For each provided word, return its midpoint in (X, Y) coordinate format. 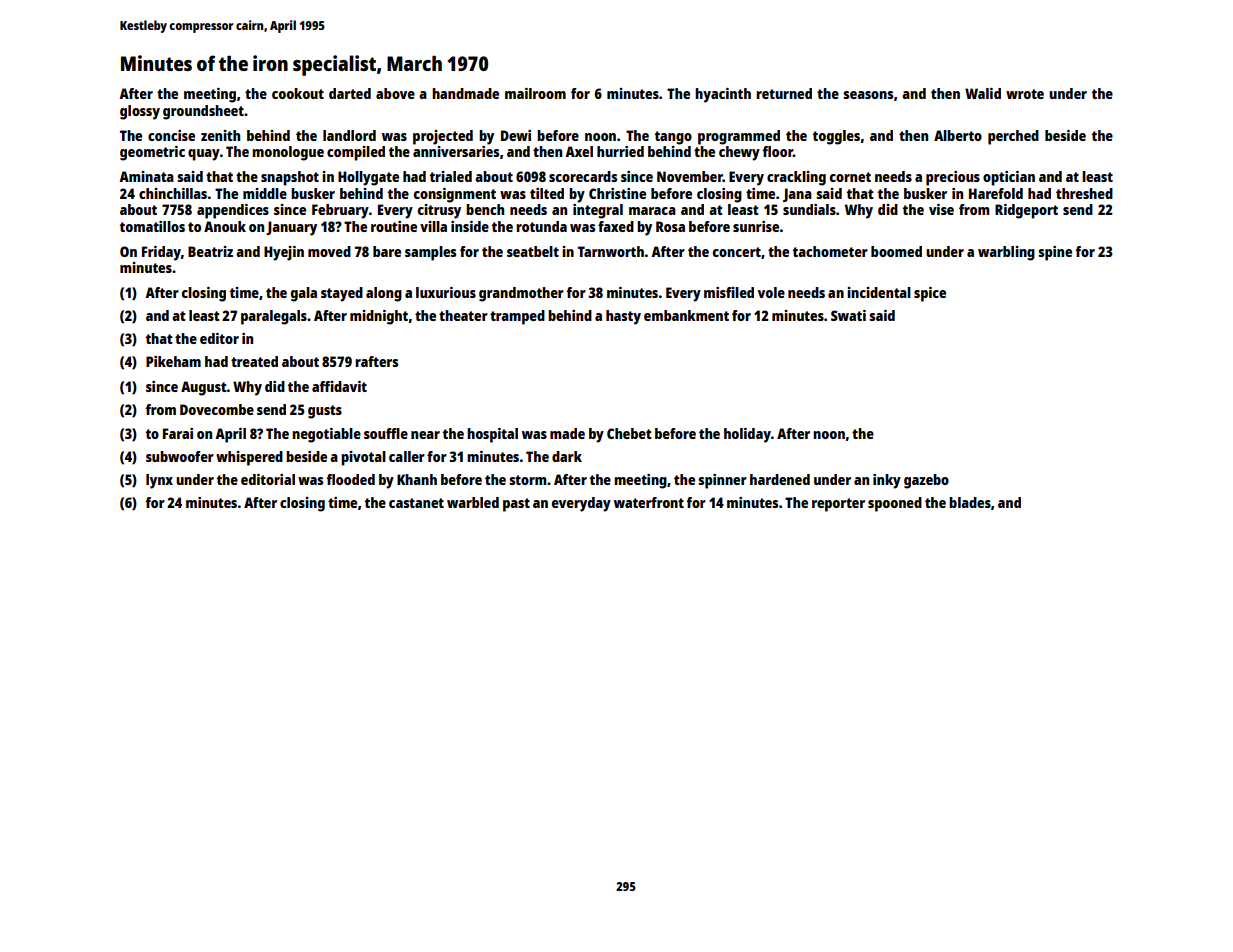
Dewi (516, 135)
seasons (868, 95)
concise (171, 135)
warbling (1006, 253)
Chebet (629, 433)
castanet (416, 503)
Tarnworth (611, 251)
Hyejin (284, 253)
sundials (809, 209)
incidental (879, 292)
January (291, 228)
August (204, 388)
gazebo (926, 481)
